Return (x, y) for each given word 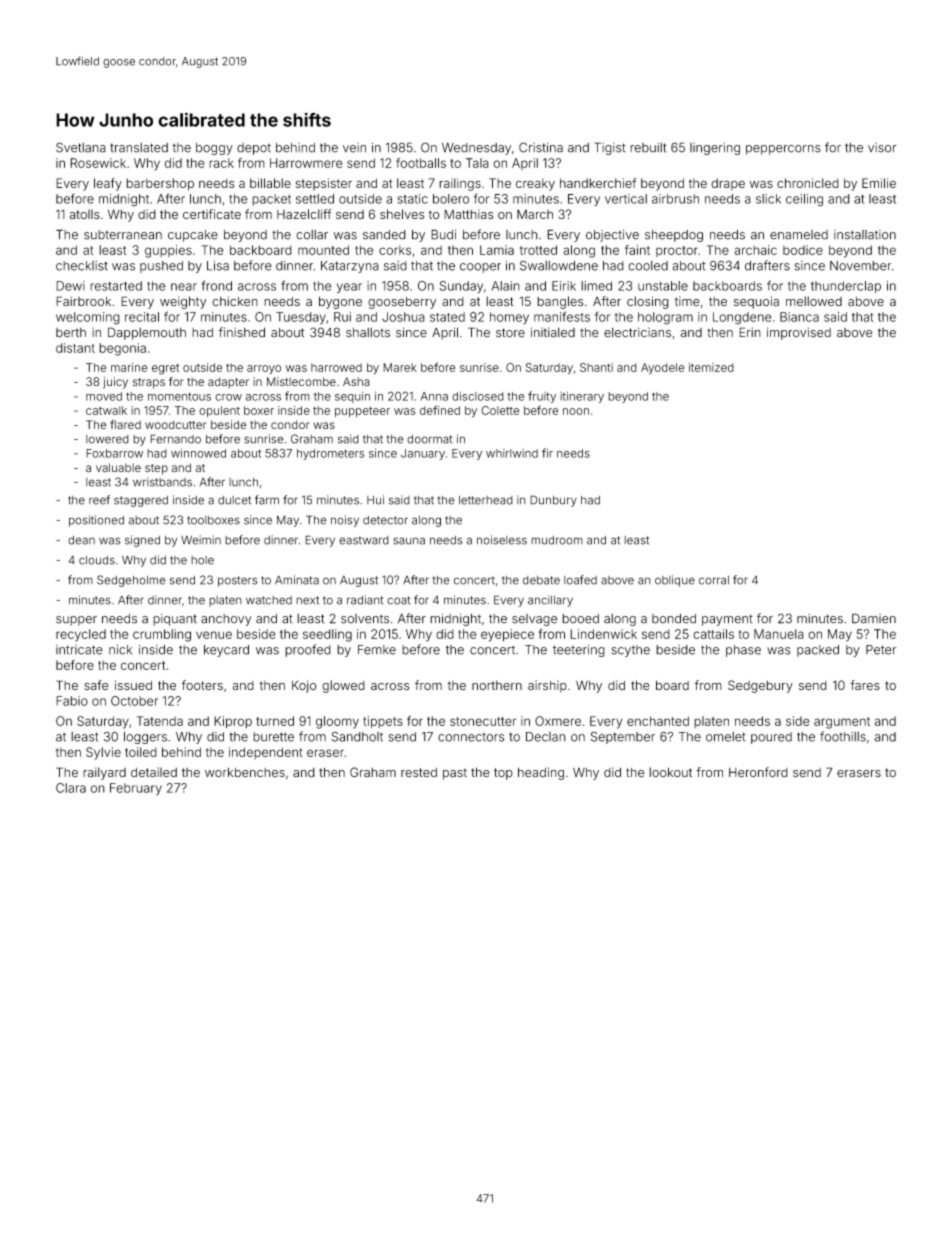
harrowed (336, 367)
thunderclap (846, 287)
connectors (471, 737)
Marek (400, 367)
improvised (799, 333)
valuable (118, 467)
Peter (881, 650)
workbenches (245, 772)
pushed (161, 267)
